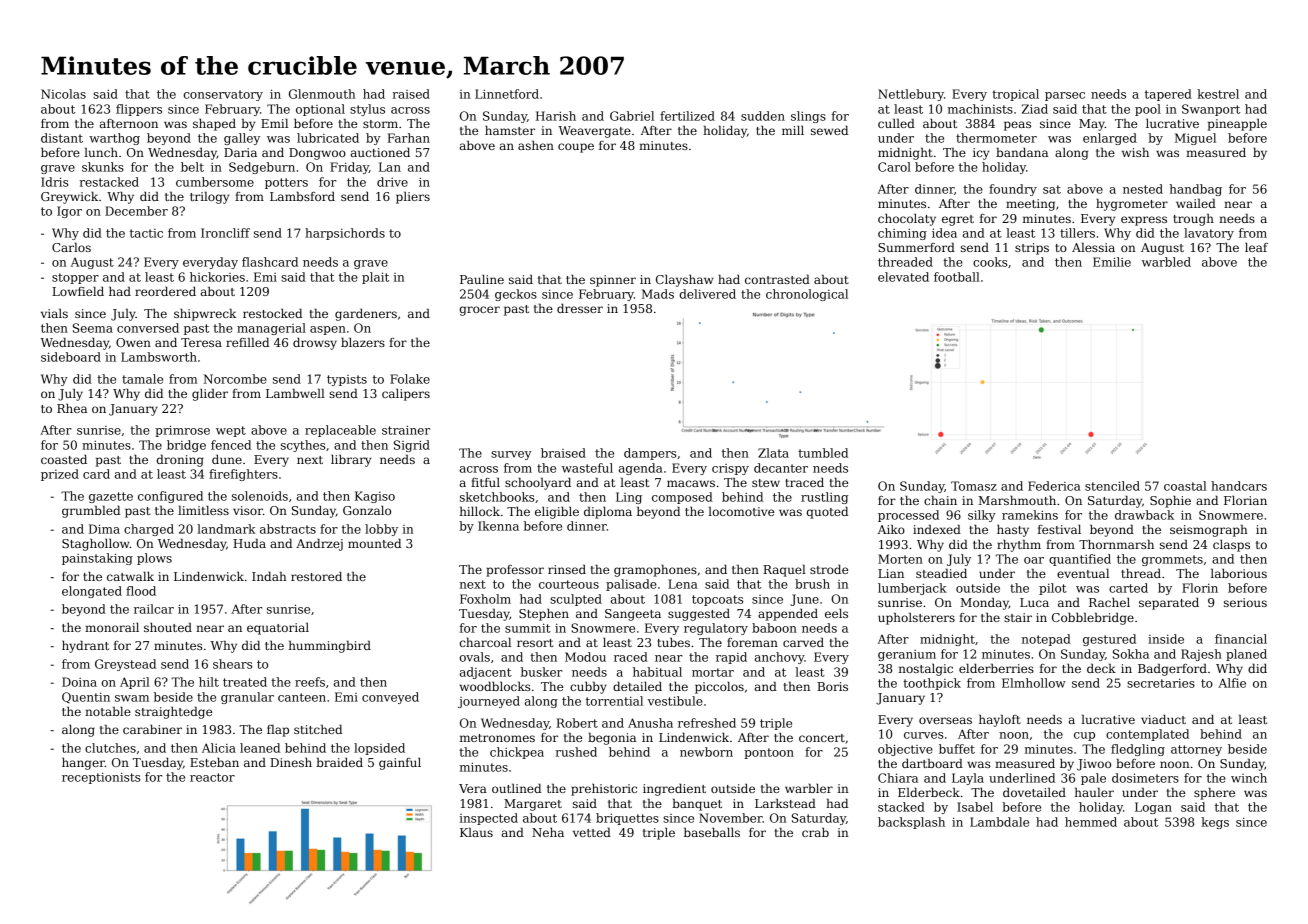 The image size is (1308, 924). Describe the element at coordinates (231, 431) in the page. I see `wept` at that location.
